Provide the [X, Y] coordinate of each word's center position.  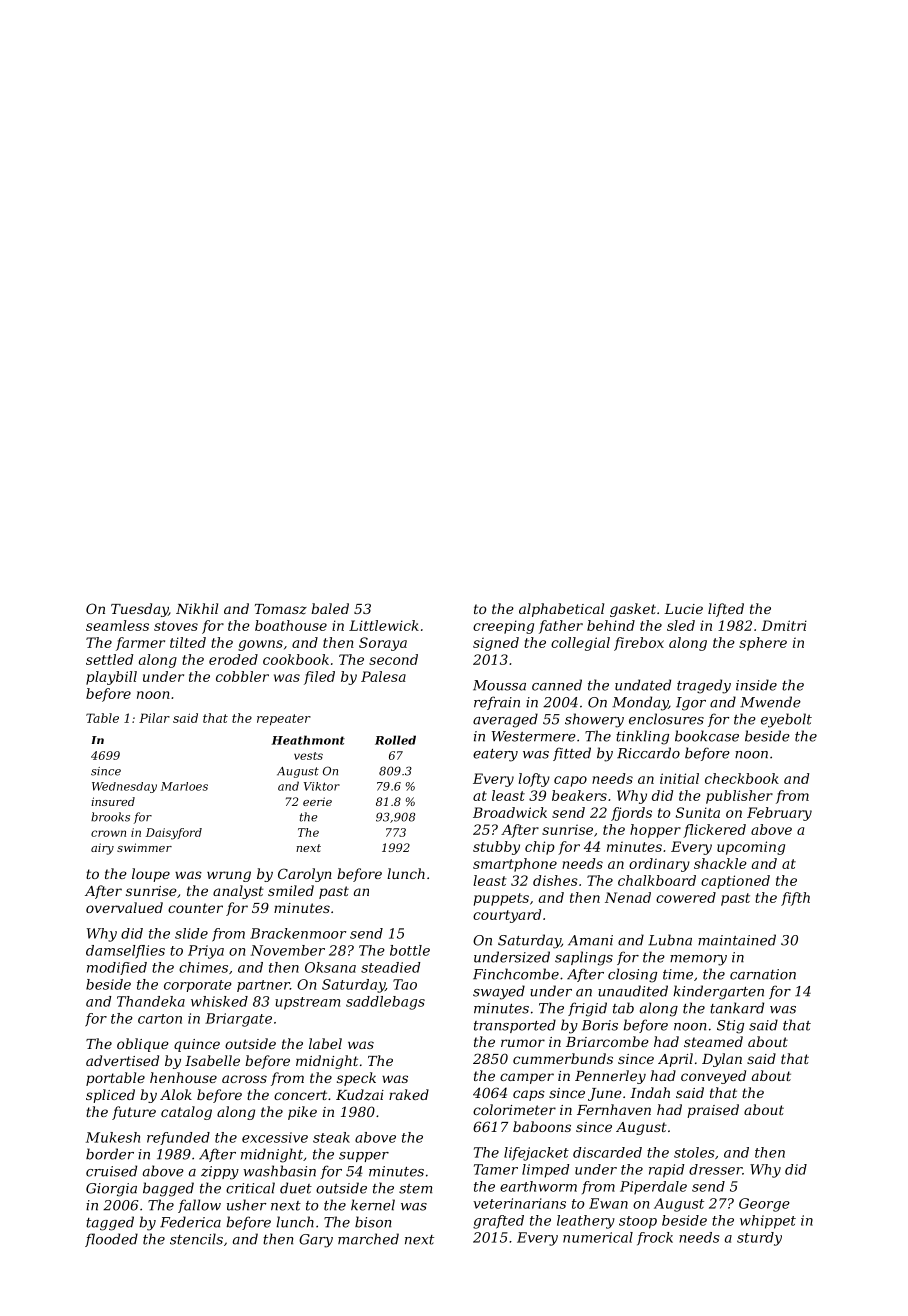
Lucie [683, 609]
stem [415, 1189]
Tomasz [281, 609]
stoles [694, 1152]
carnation [763, 974]
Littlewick [384, 625]
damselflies [125, 952]
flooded [111, 1240]
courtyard [507, 916]
